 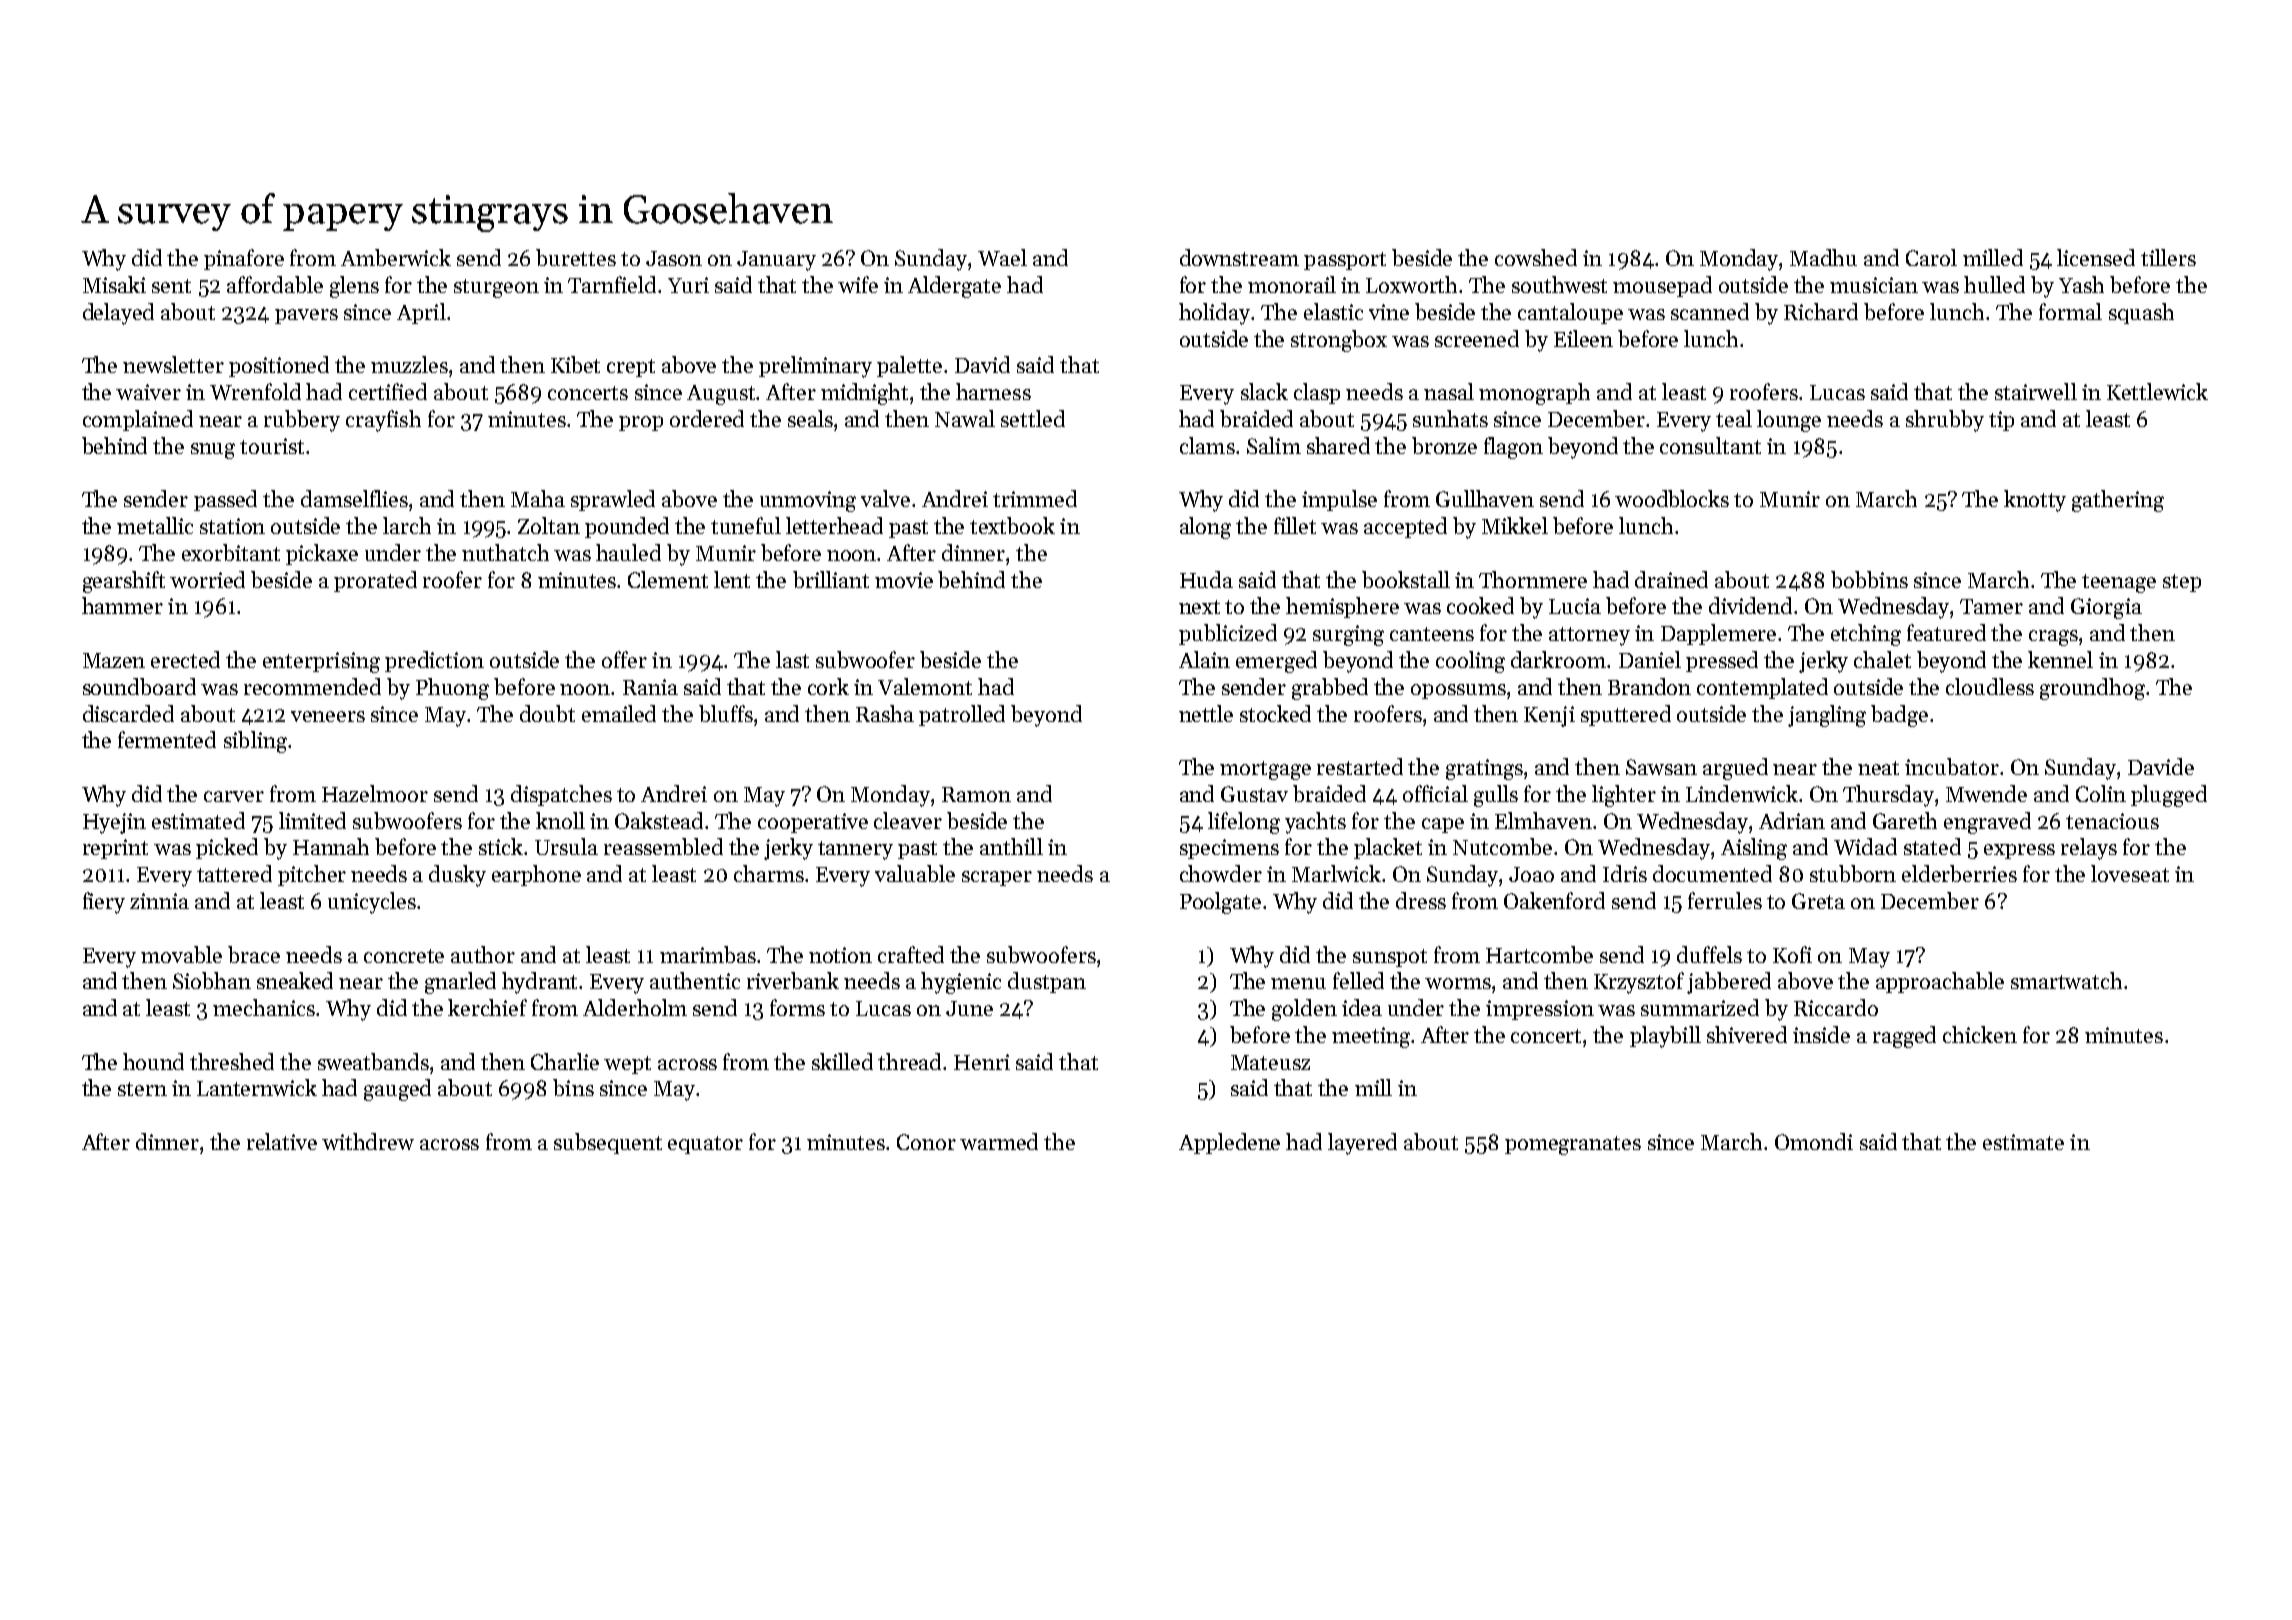 What do you see at coordinates (282, 1141) in the screenshot?
I see `relative` at bounding box center [282, 1141].
